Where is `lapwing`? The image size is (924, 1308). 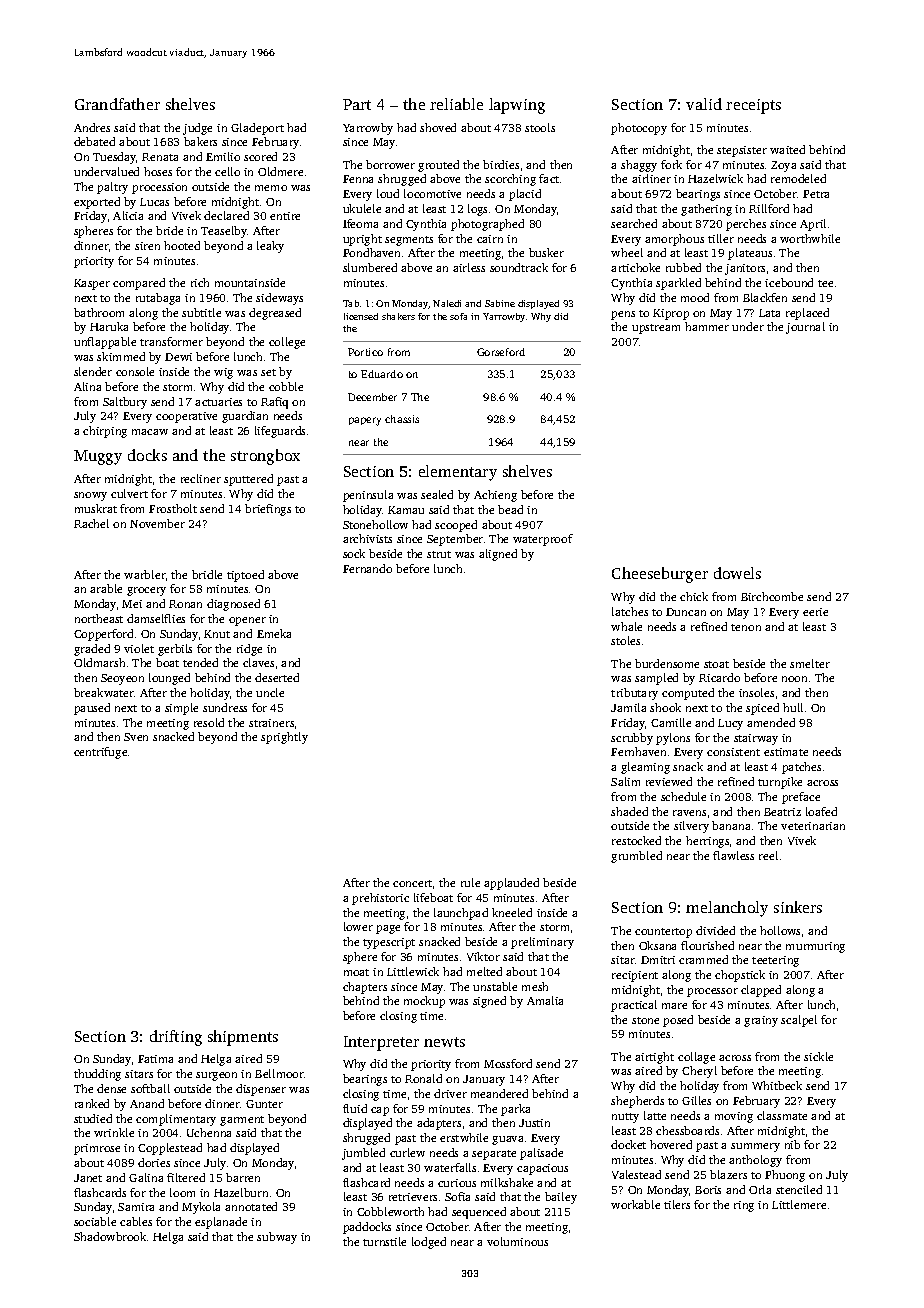
lapwing is located at coordinates (517, 106).
